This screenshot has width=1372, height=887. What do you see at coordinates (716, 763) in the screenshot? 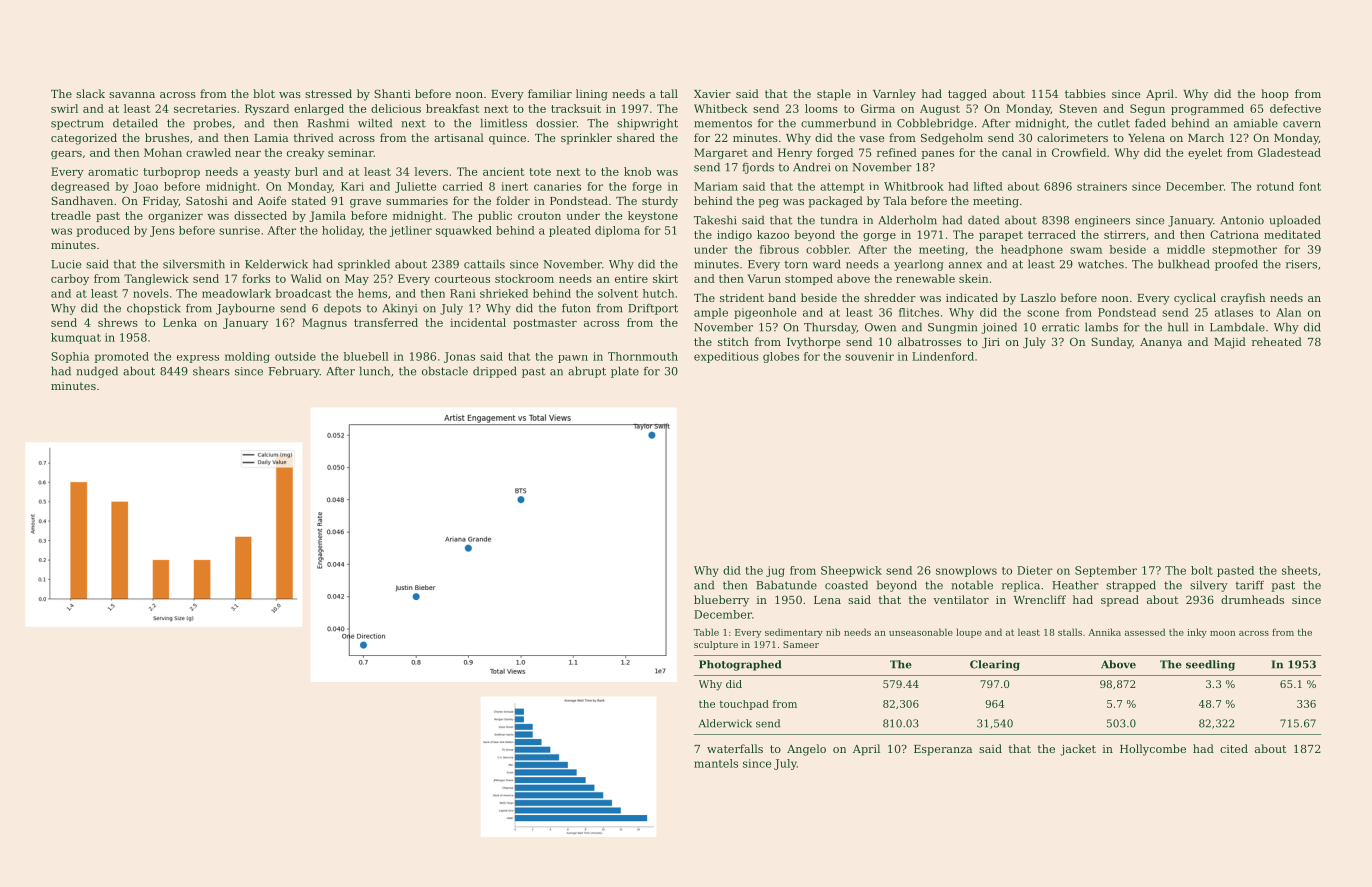
I see `mantels` at bounding box center [716, 763].
